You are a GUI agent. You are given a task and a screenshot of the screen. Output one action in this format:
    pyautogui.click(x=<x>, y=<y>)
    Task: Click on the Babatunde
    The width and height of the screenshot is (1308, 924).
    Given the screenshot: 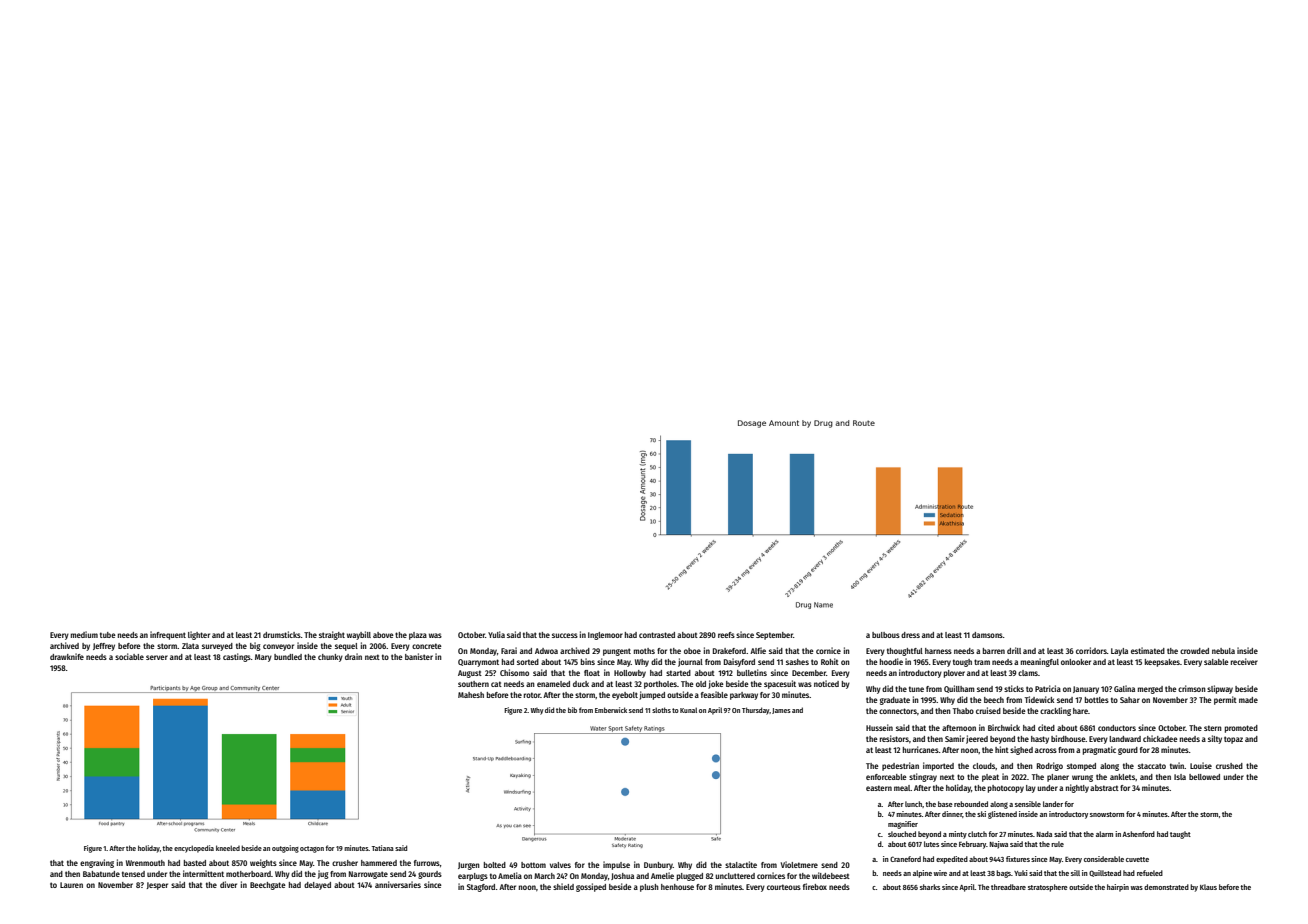 What is the action you would take?
    pyautogui.click(x=101, y=874)
